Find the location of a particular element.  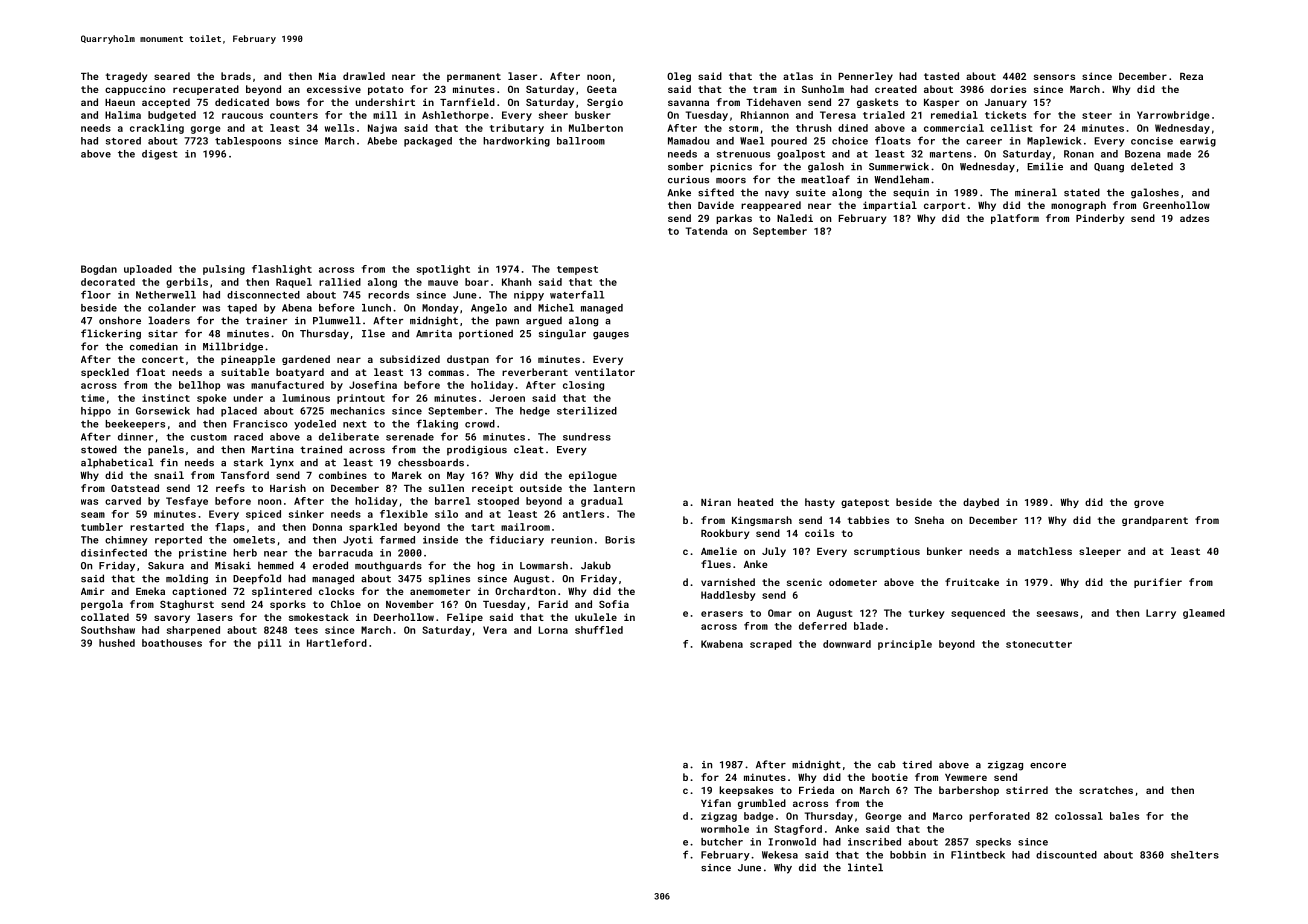

grove is located at coordinates (1149, 504).
